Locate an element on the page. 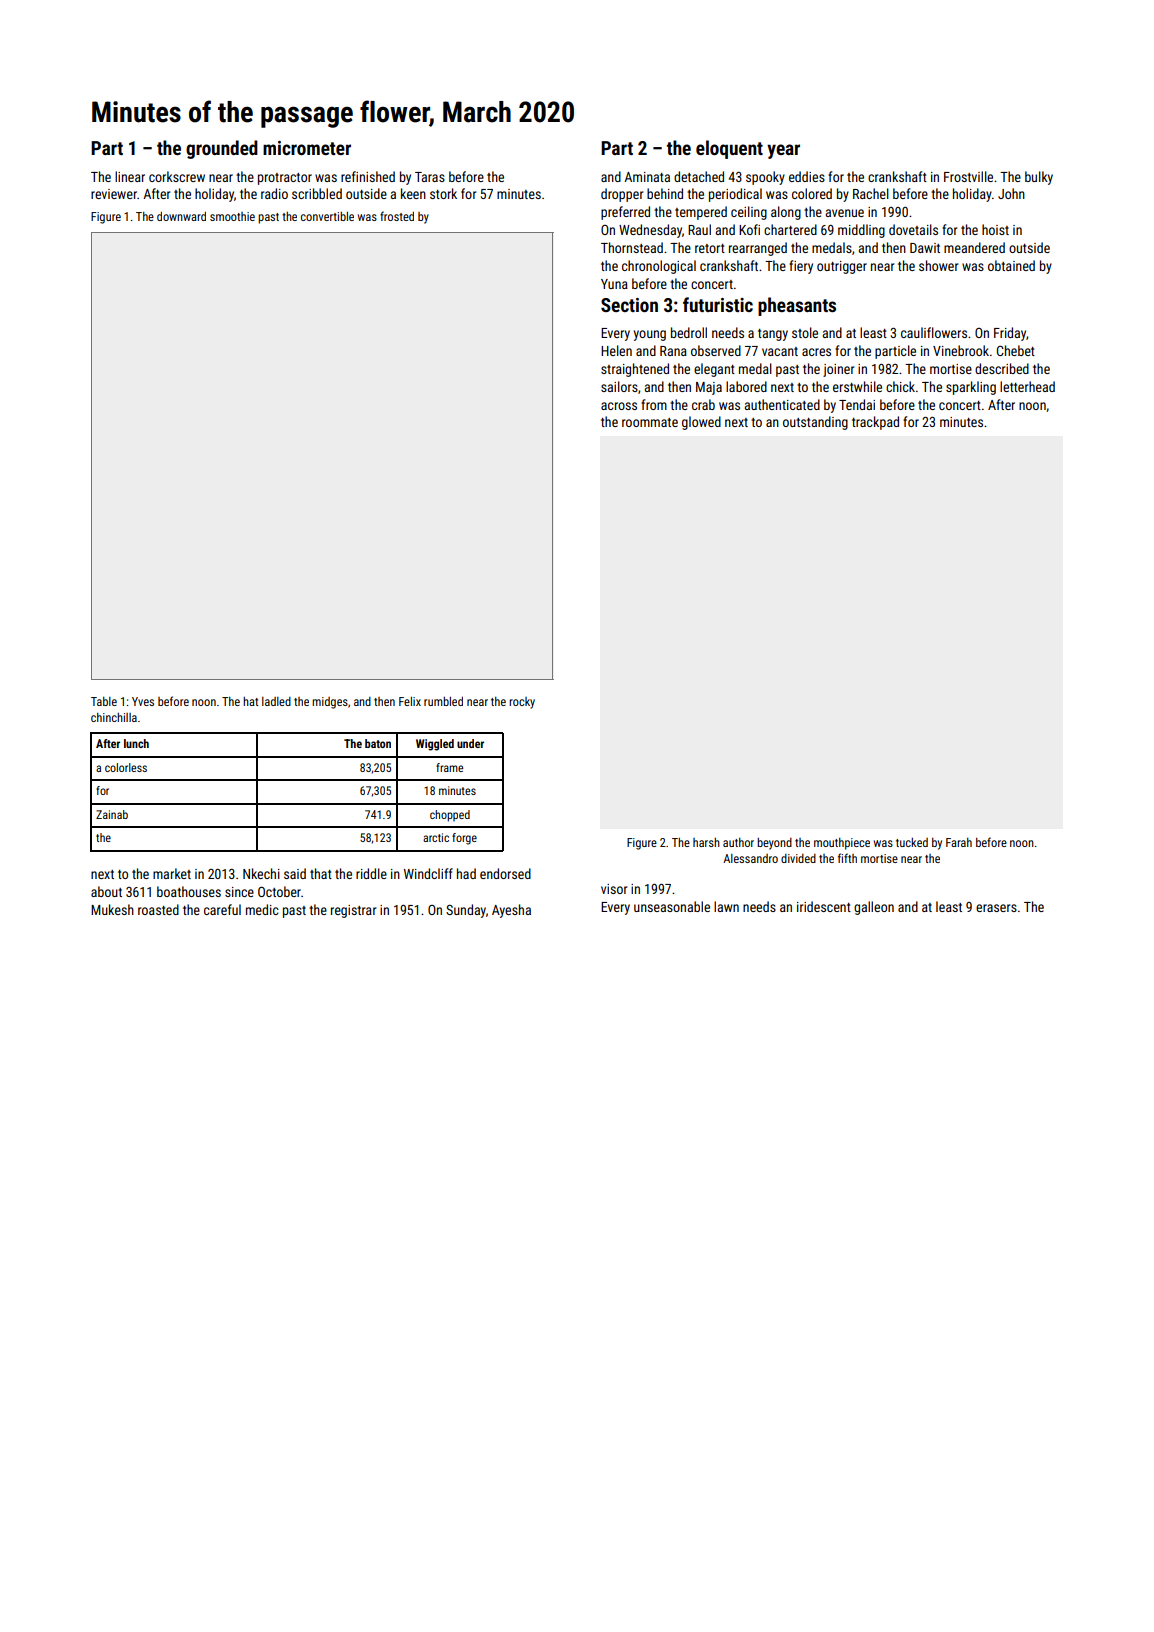 Image resolution: width=1154 pixels, height=1632 pixels. registrar is located at coordinates (353, 911).
